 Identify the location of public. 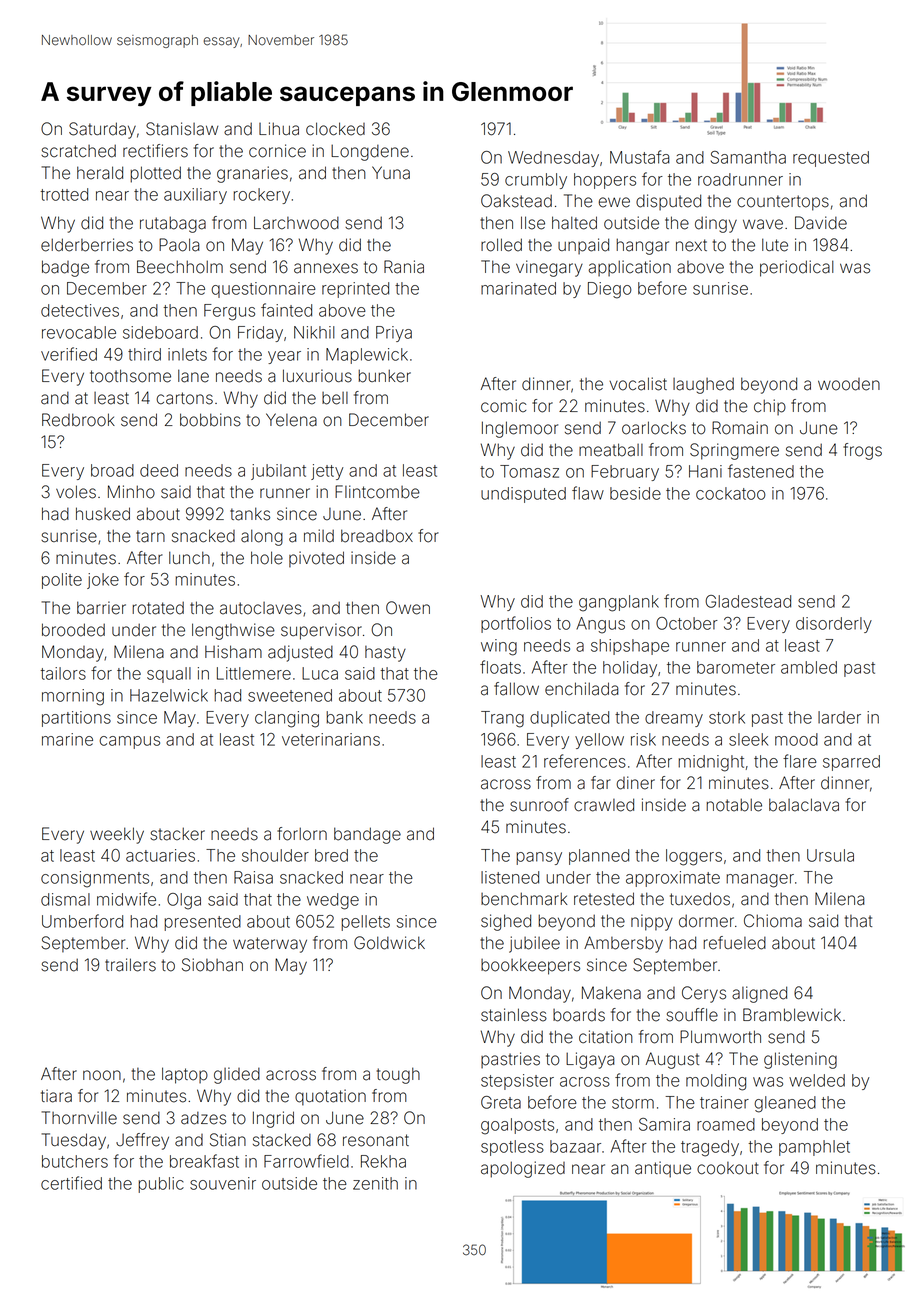
(161, 1185).
